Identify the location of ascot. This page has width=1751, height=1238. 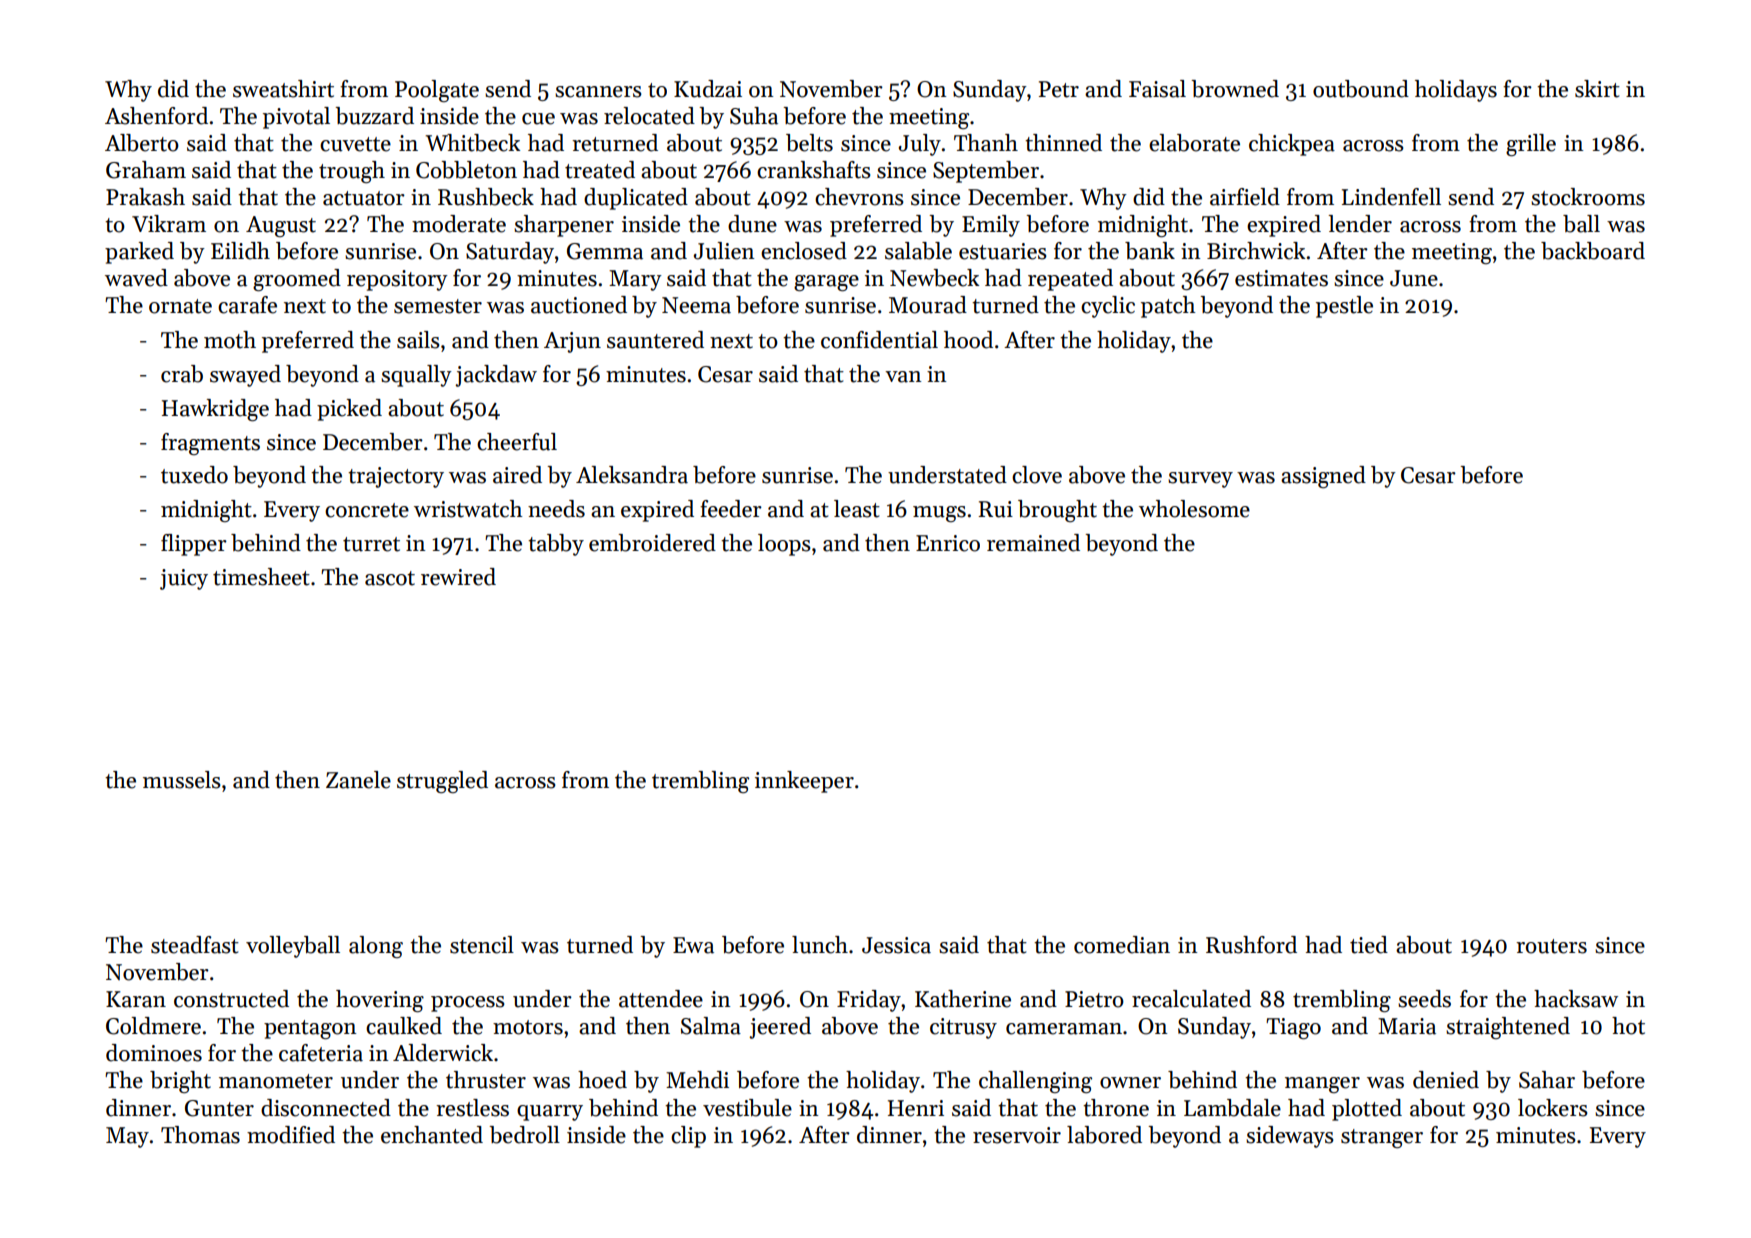
(390, 578).
